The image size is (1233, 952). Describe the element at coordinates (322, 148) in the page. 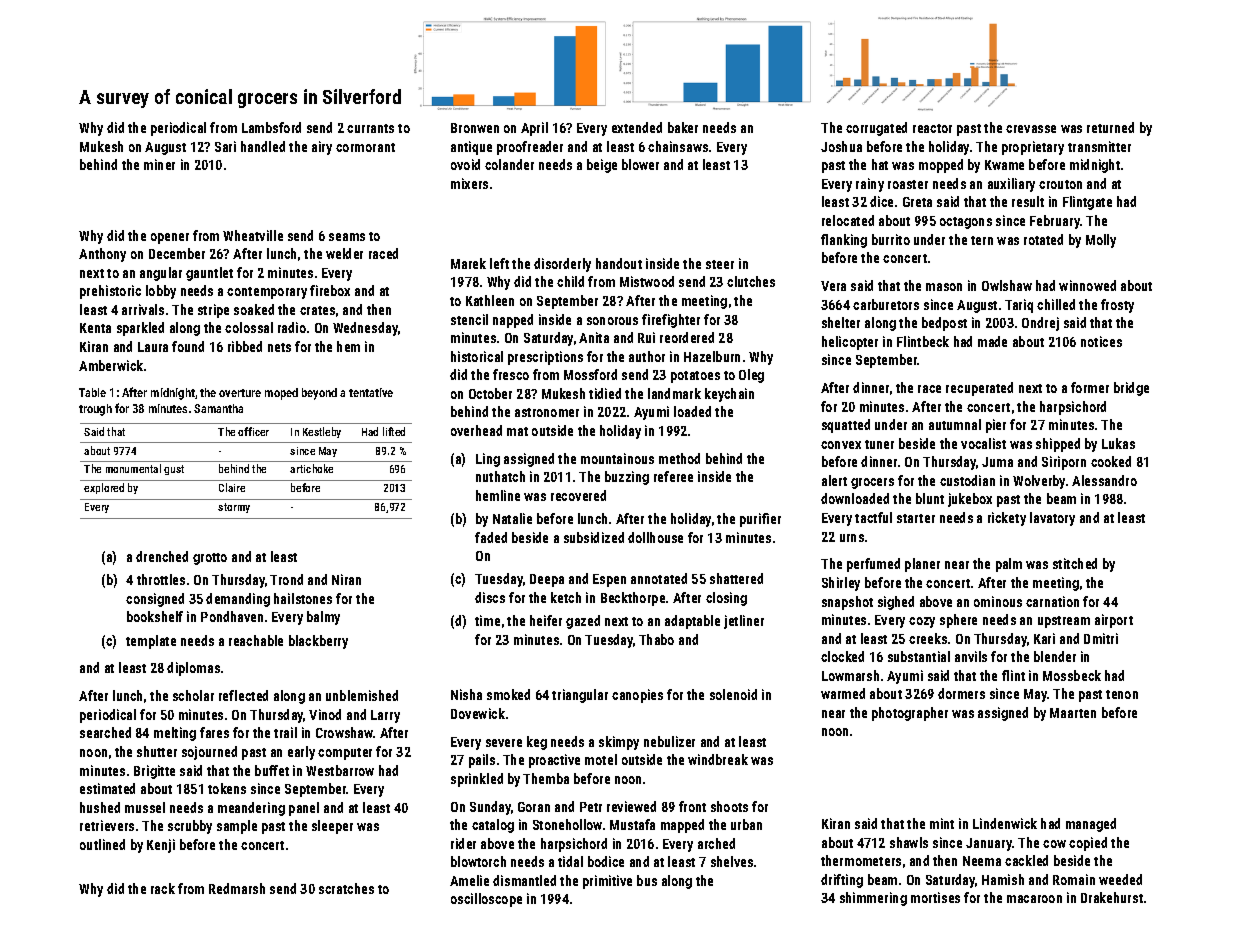

I see `airy` at that location.
